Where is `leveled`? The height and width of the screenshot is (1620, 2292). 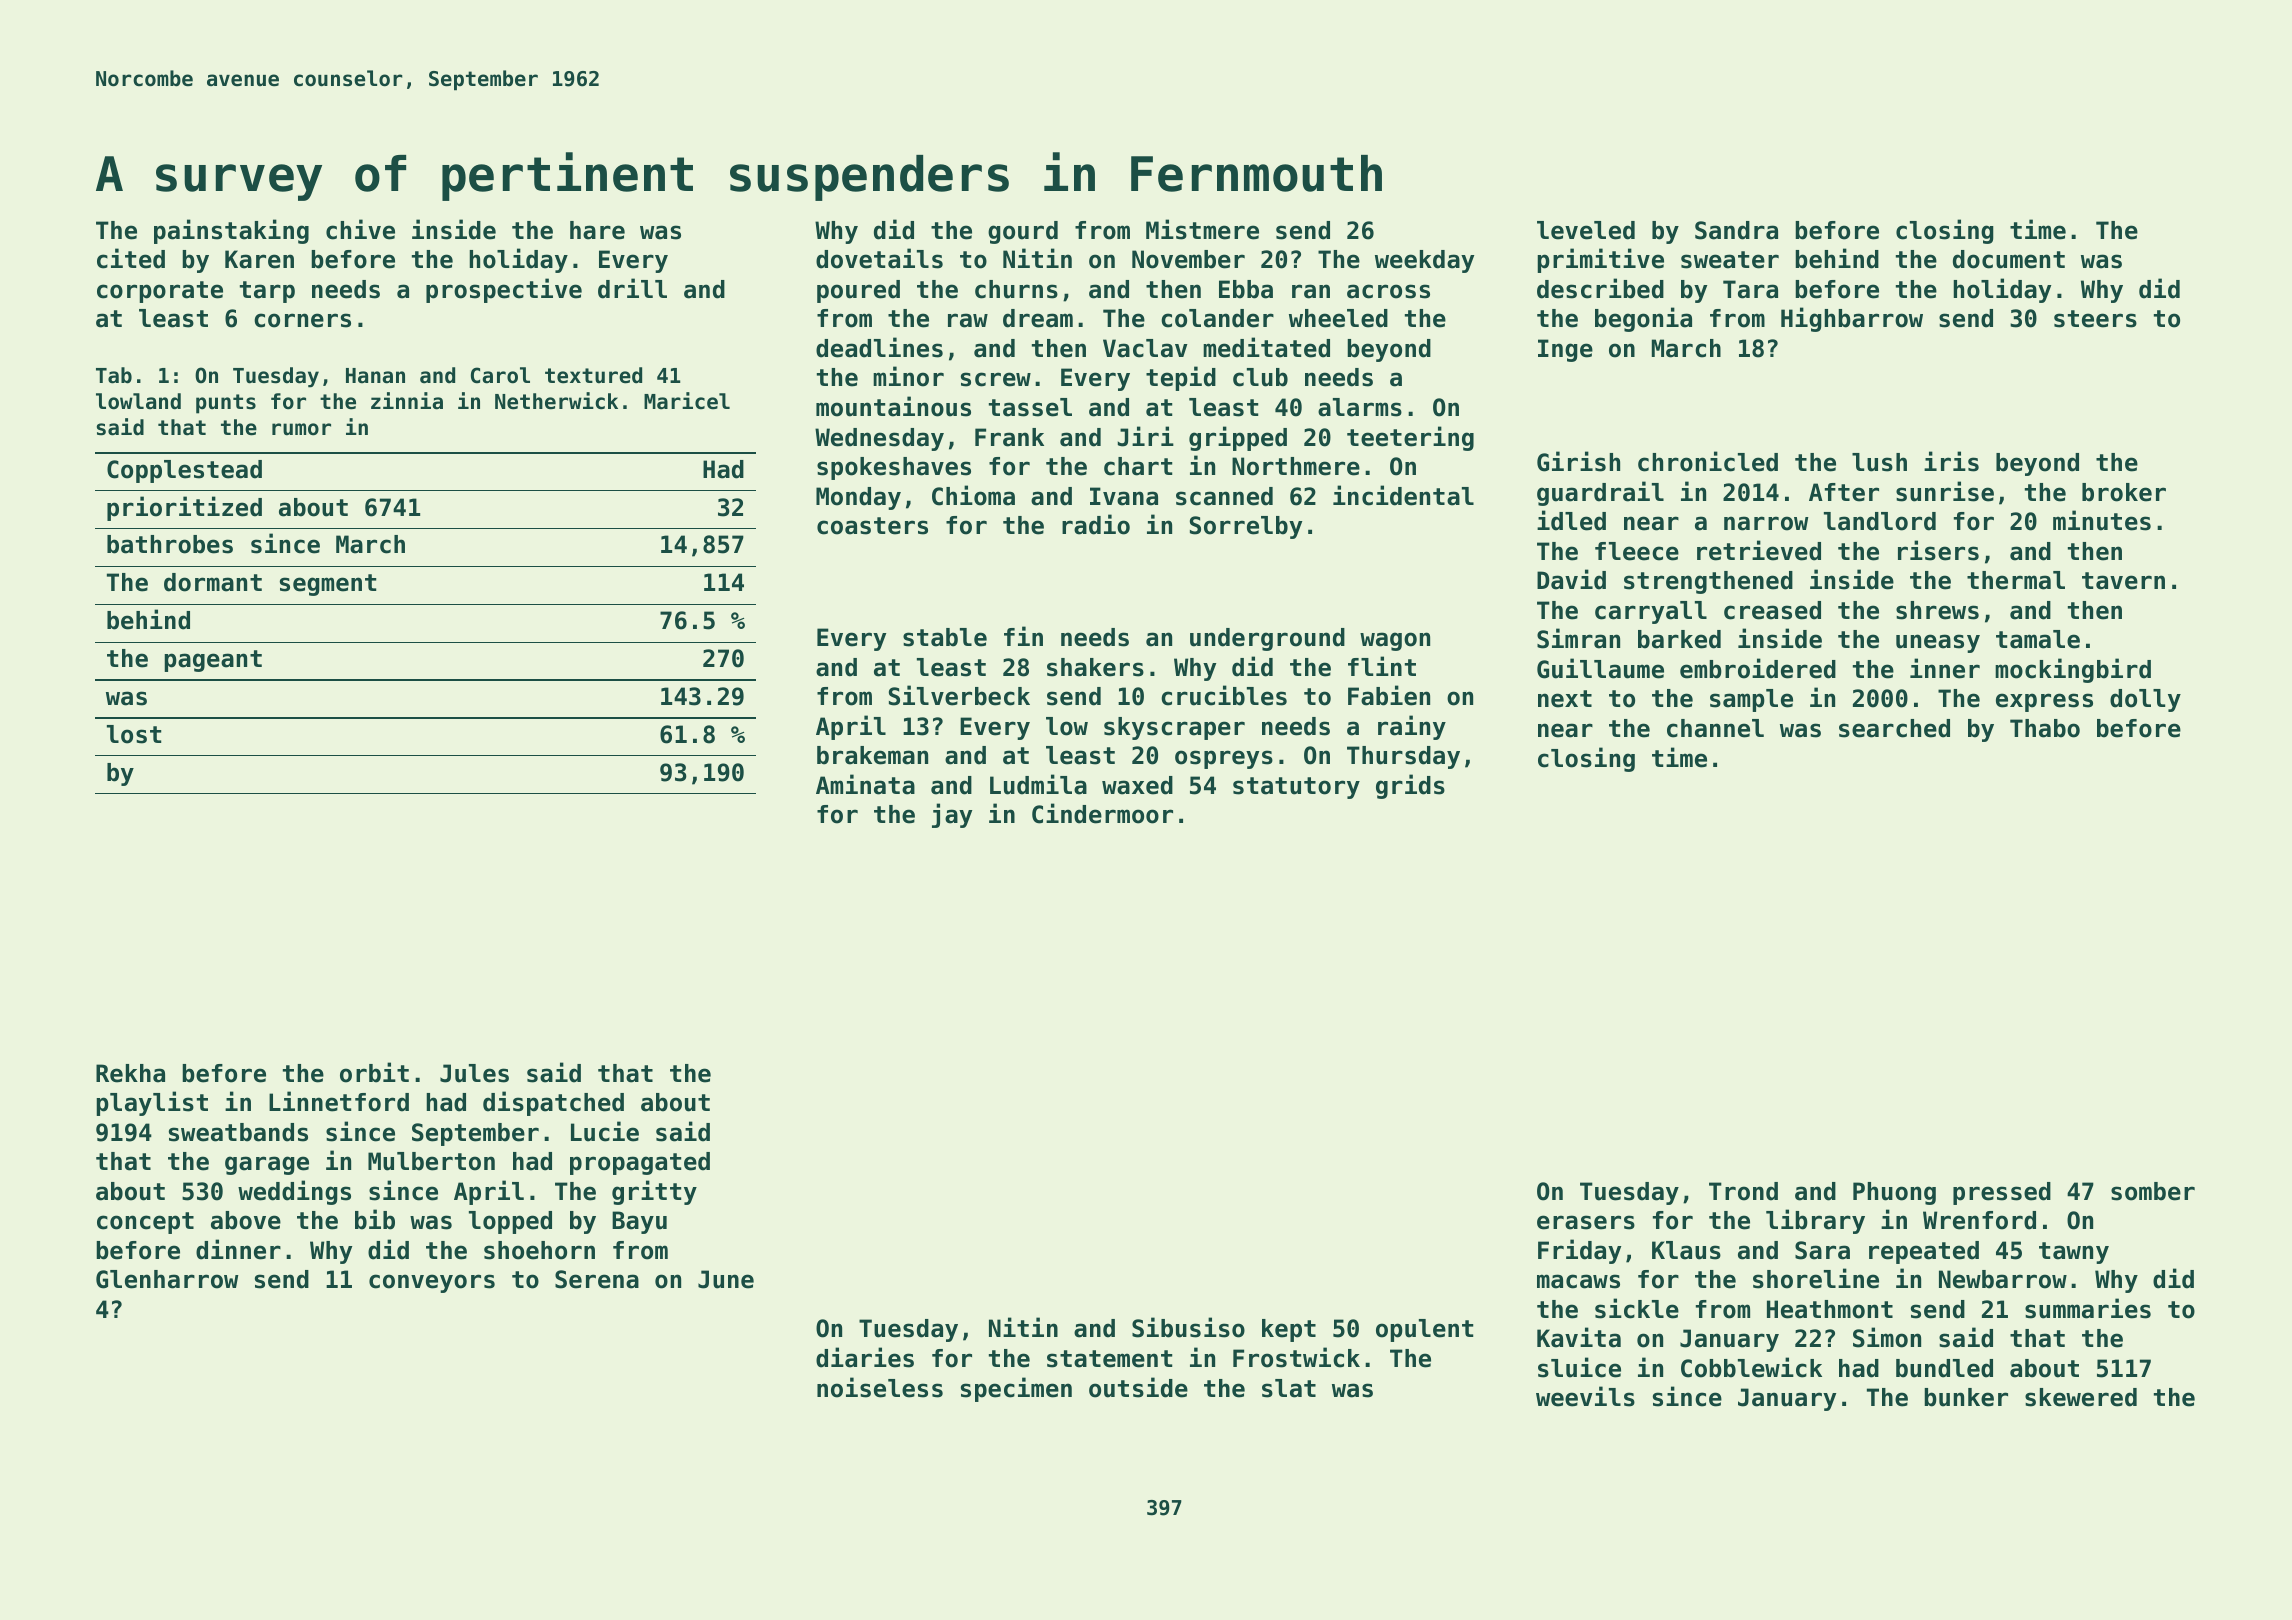
leveled is located at coordinates (1586, 230).
